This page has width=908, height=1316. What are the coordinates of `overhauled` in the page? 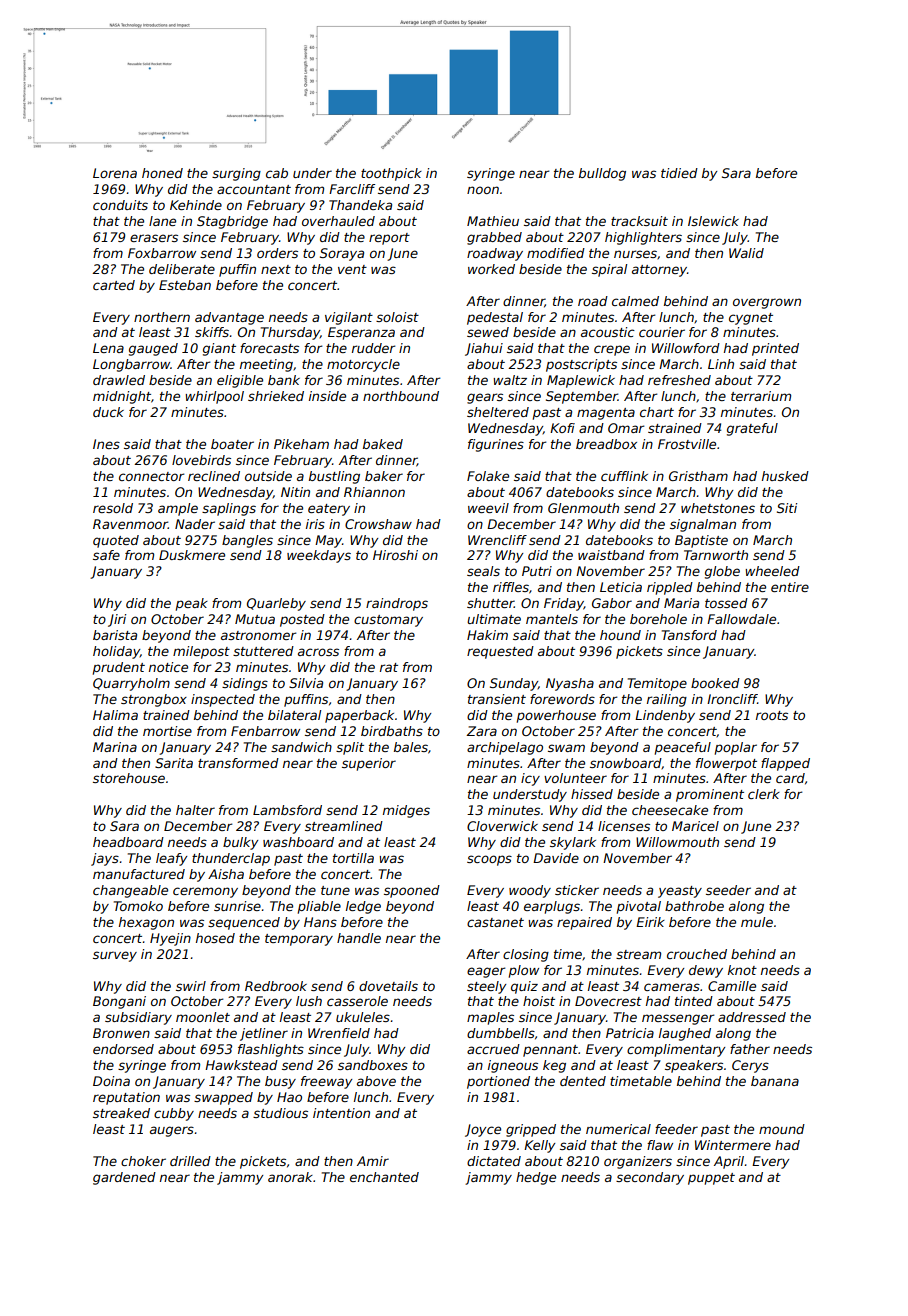 It's located at (338, 221).
